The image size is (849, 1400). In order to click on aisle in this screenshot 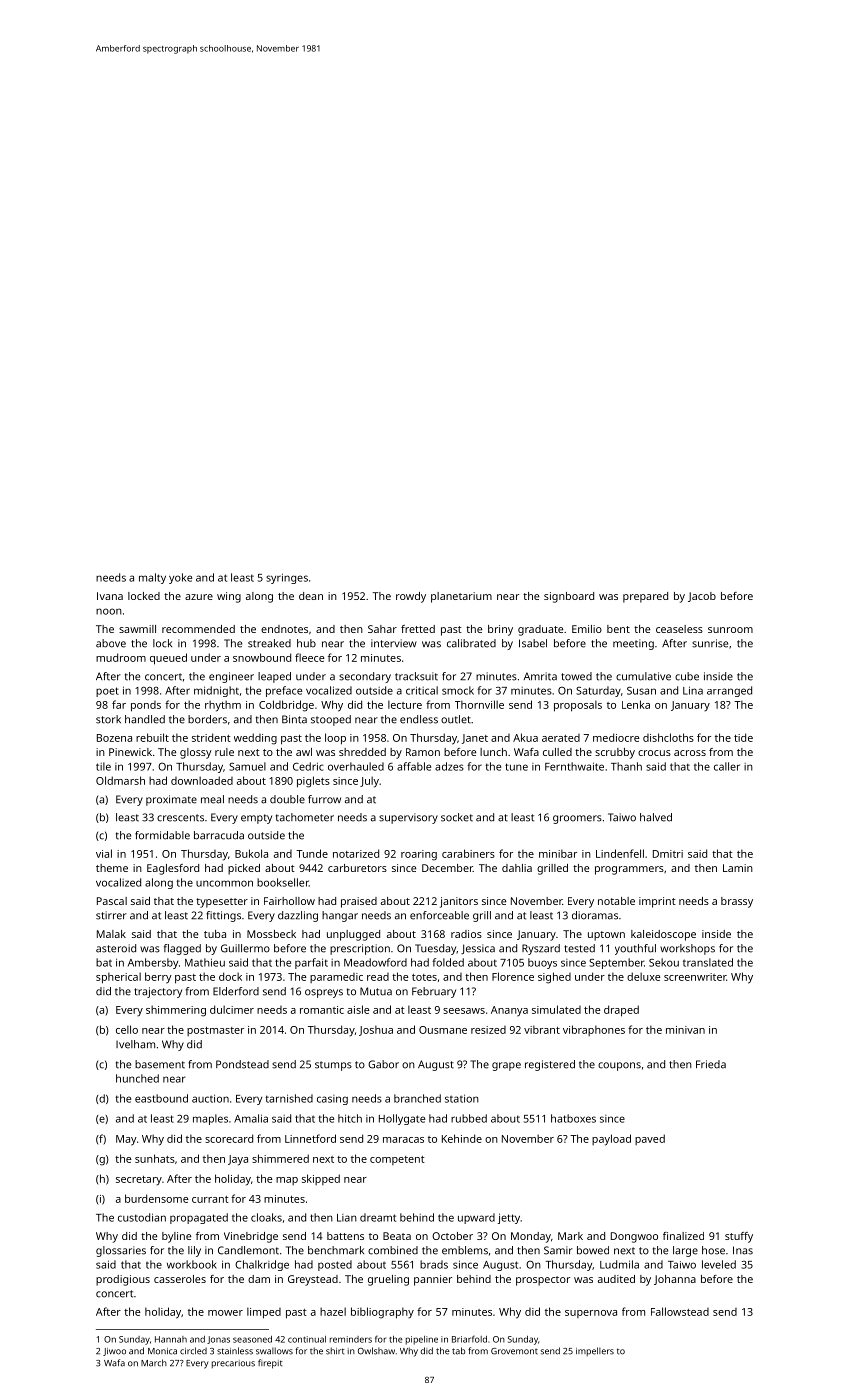, I will do `click(358, 1009)`.
